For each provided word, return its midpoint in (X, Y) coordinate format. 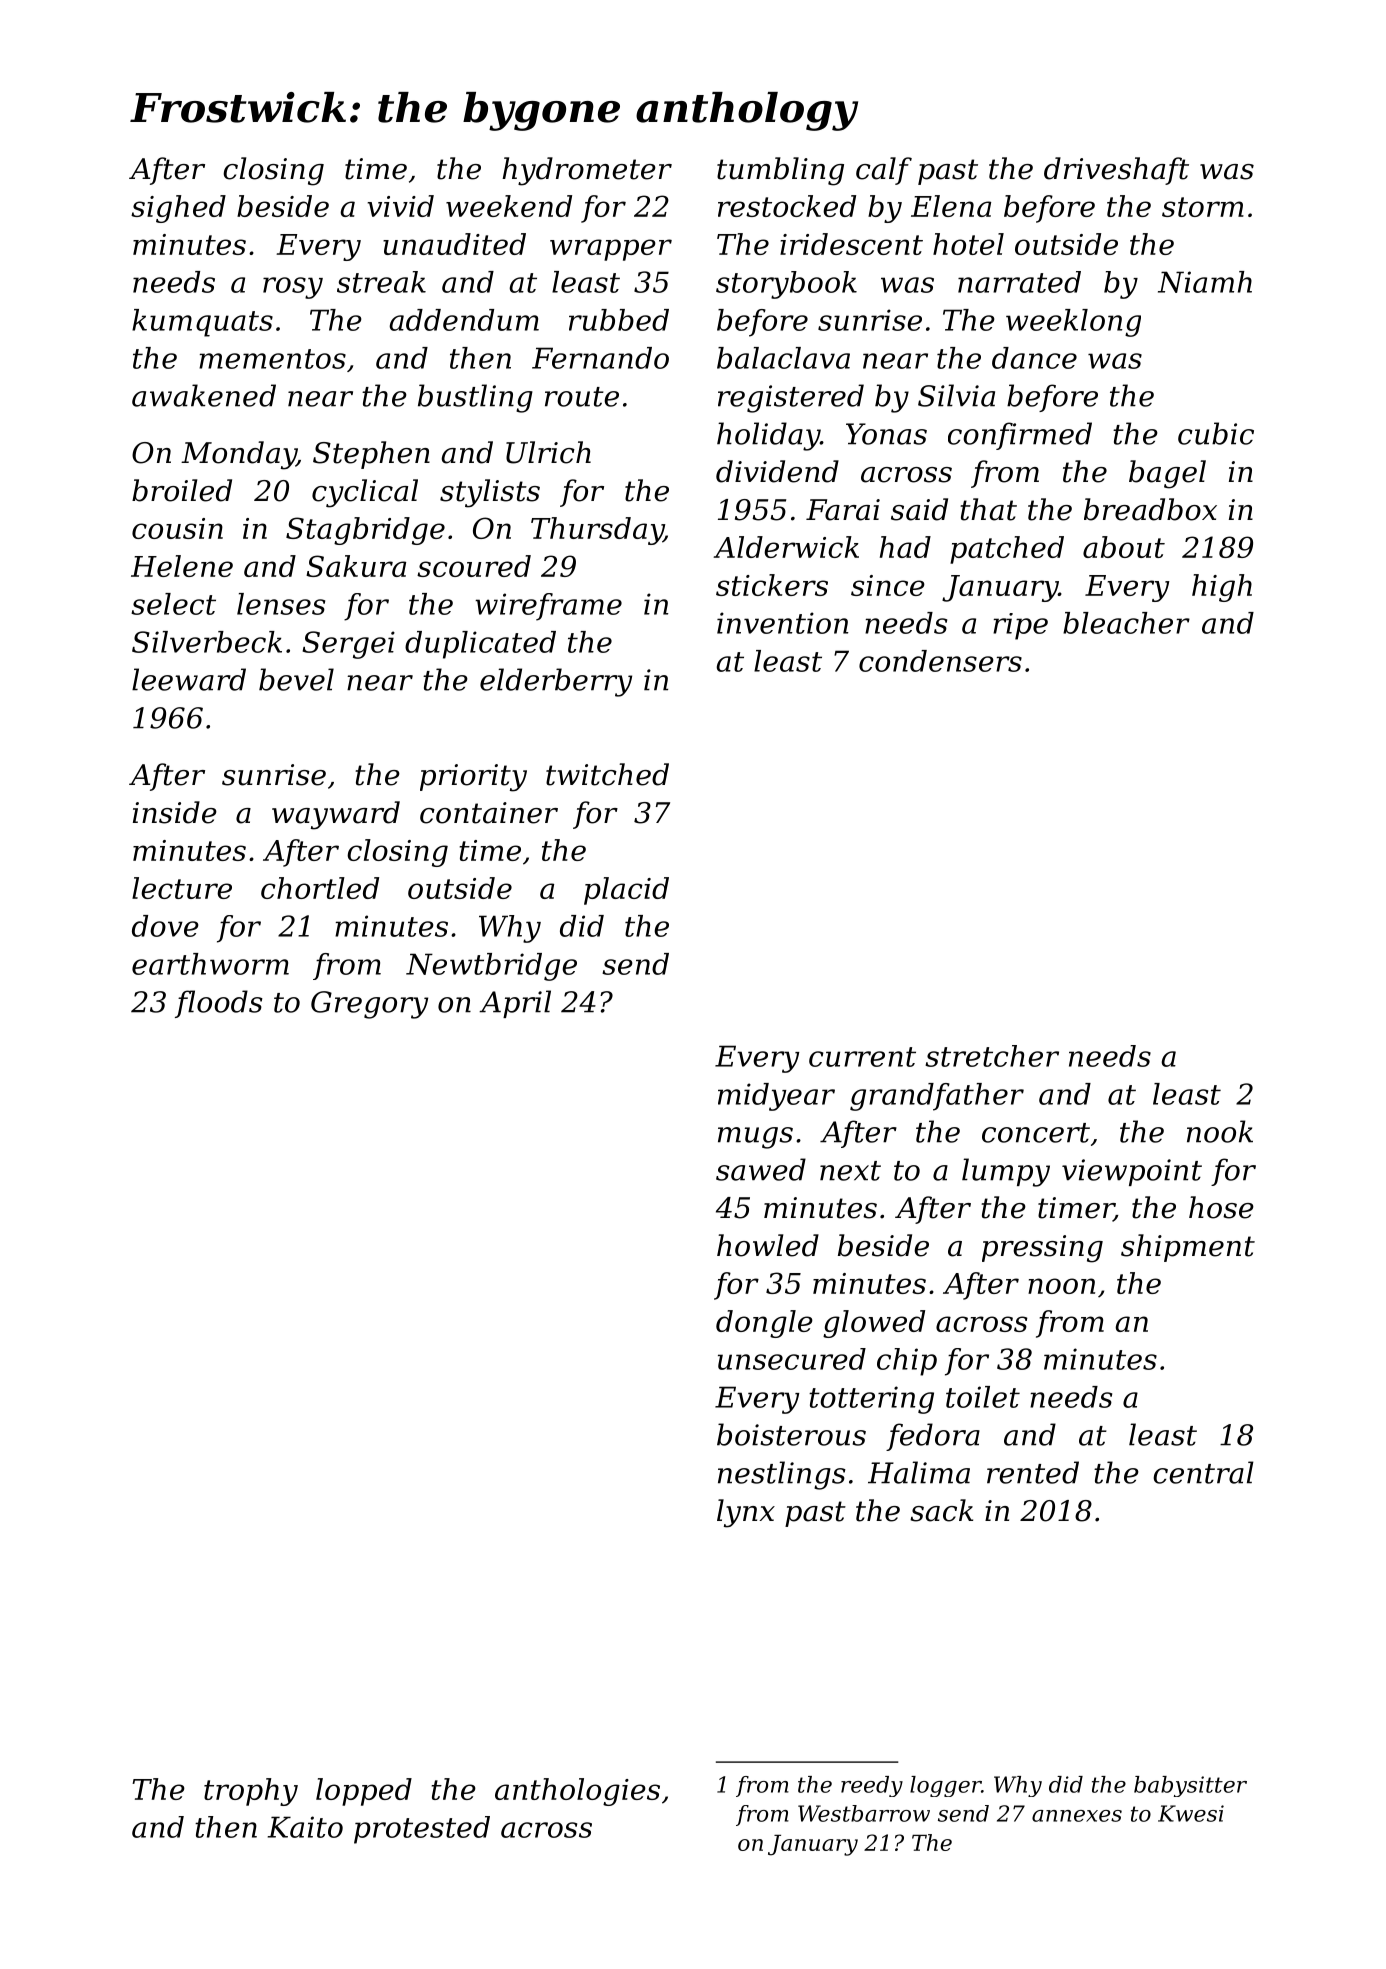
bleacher (1126, 623)
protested (422, 1830)
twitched (607, 774)
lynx (746, 1513)
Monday (238, 455)
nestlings (782, 1475)
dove (165, 926)
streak (381, 282)
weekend (509, 206)
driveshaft (1116, 171)
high (1222, 588)
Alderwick (786, 547)
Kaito (305, 1827)
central (1203, 1472)
